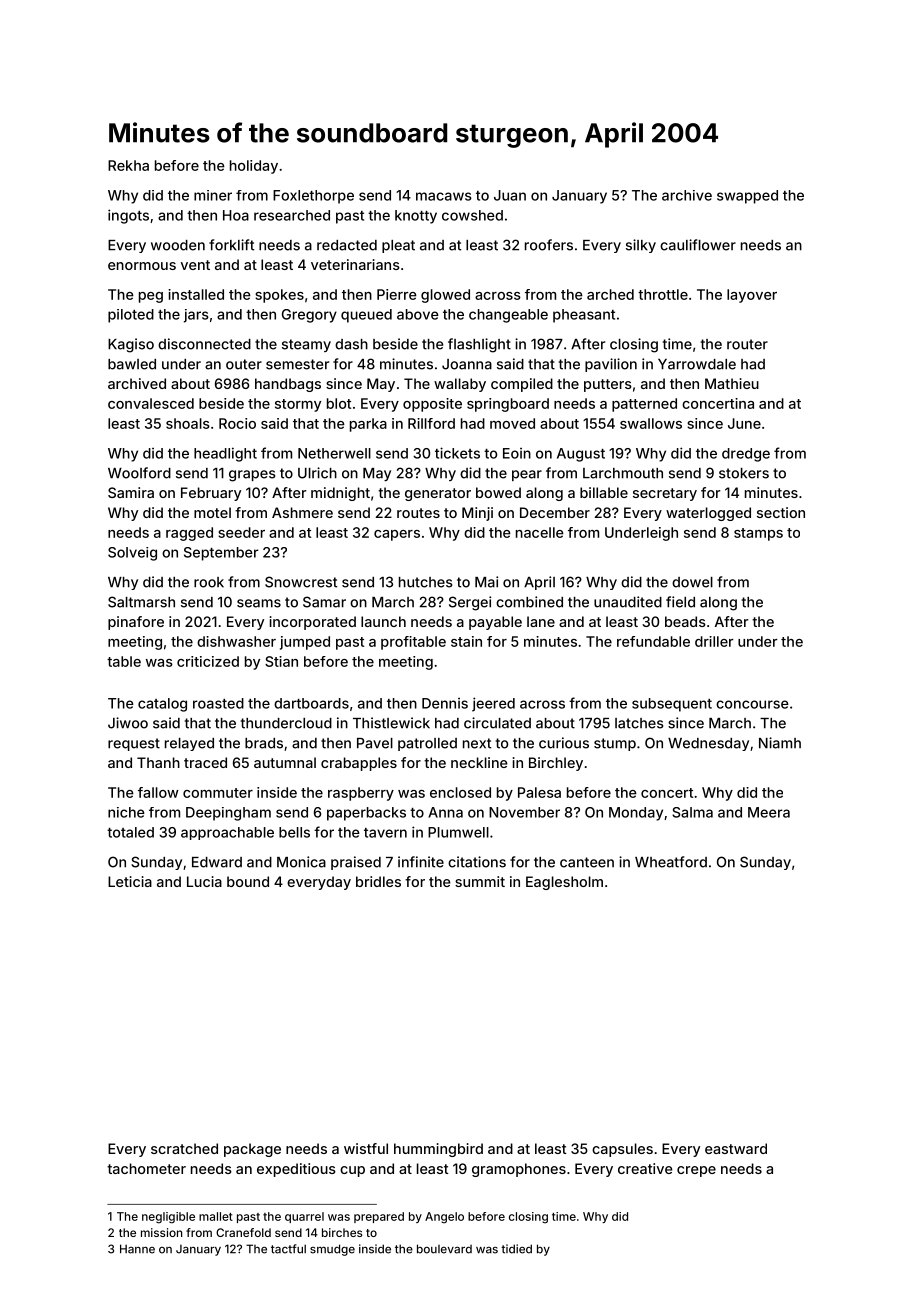 This screenshot has width=924, height=1308. Describe the element at coordinates (252, 1150) in the screenshot. I see `package` at that location.
